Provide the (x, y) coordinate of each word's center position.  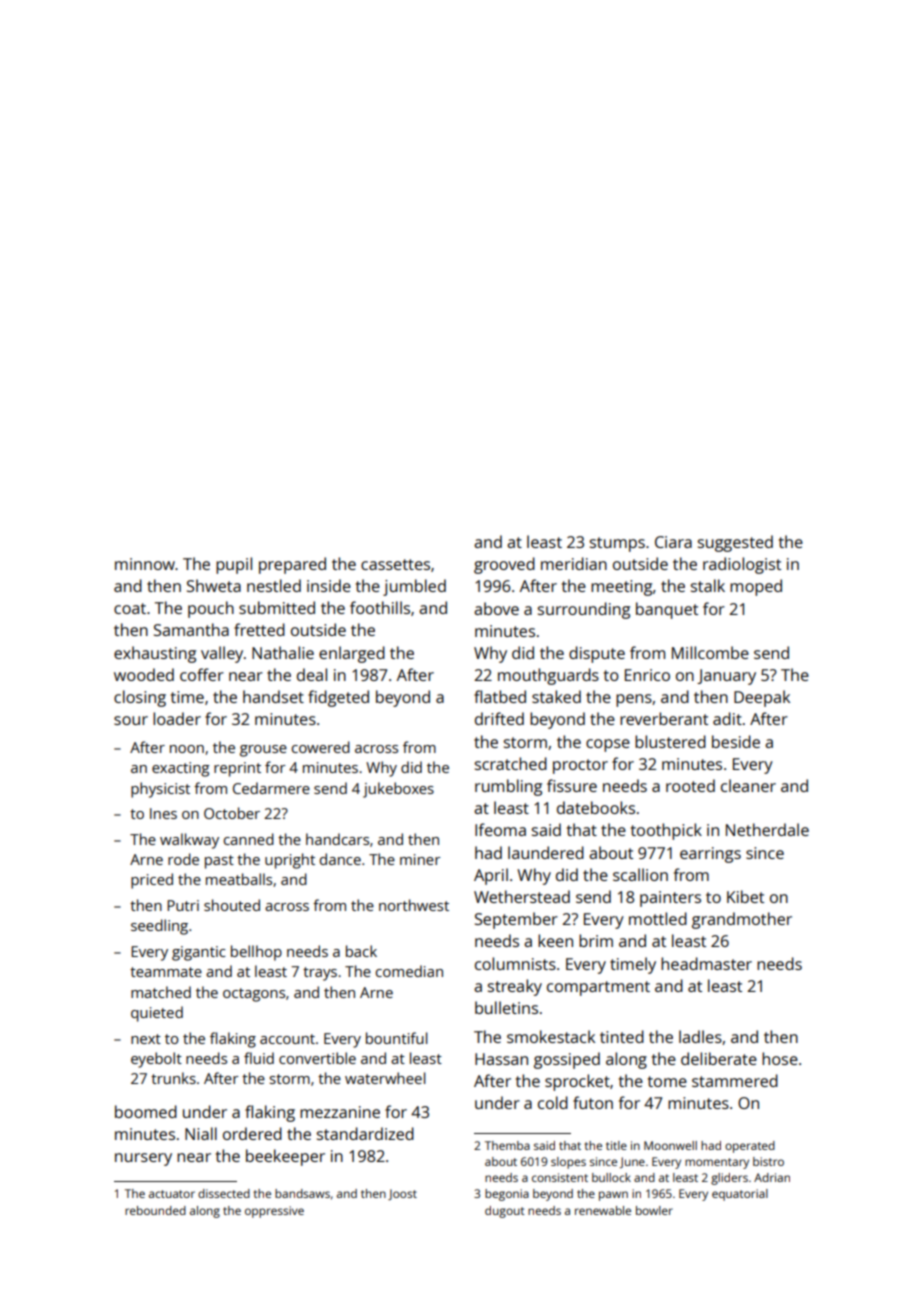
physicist (160, 790)
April (491, 876)
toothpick (666, 831)
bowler (654, 1210)
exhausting (155, 654)
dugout (505, 1212)
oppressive (274, 1212)
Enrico (647, 675)
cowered (321, 747)
